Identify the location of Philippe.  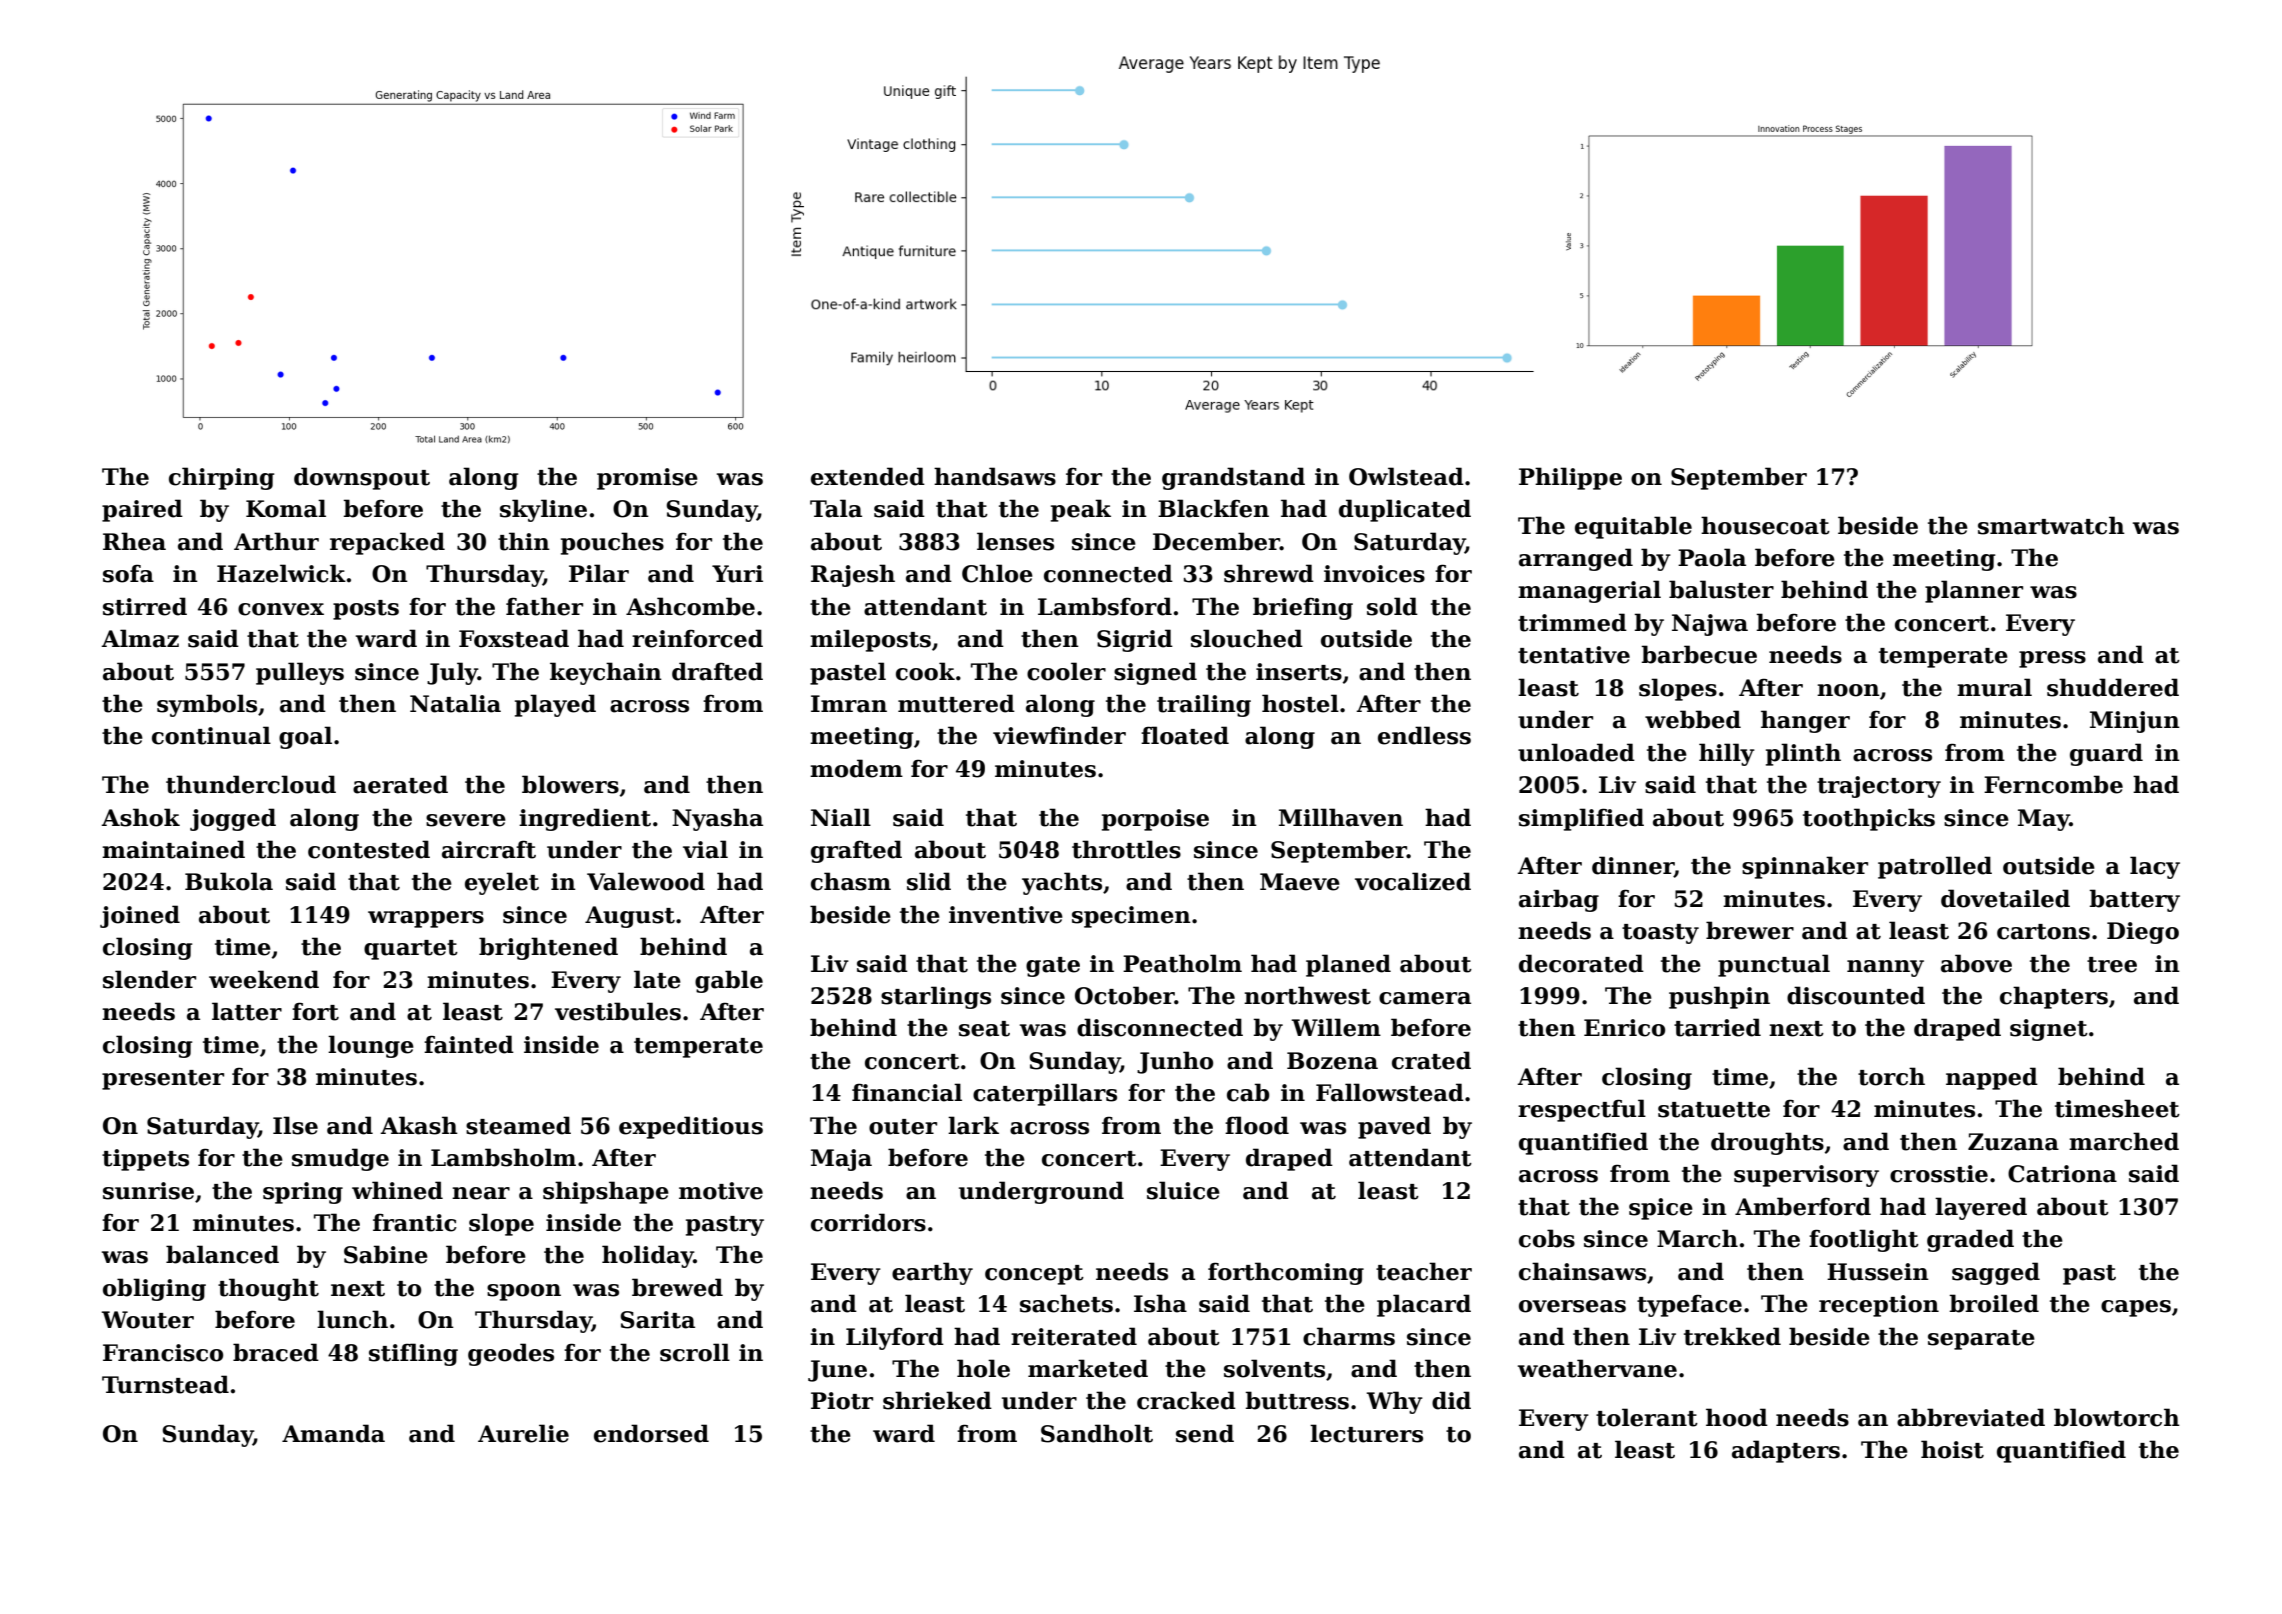
(1570, 478).
